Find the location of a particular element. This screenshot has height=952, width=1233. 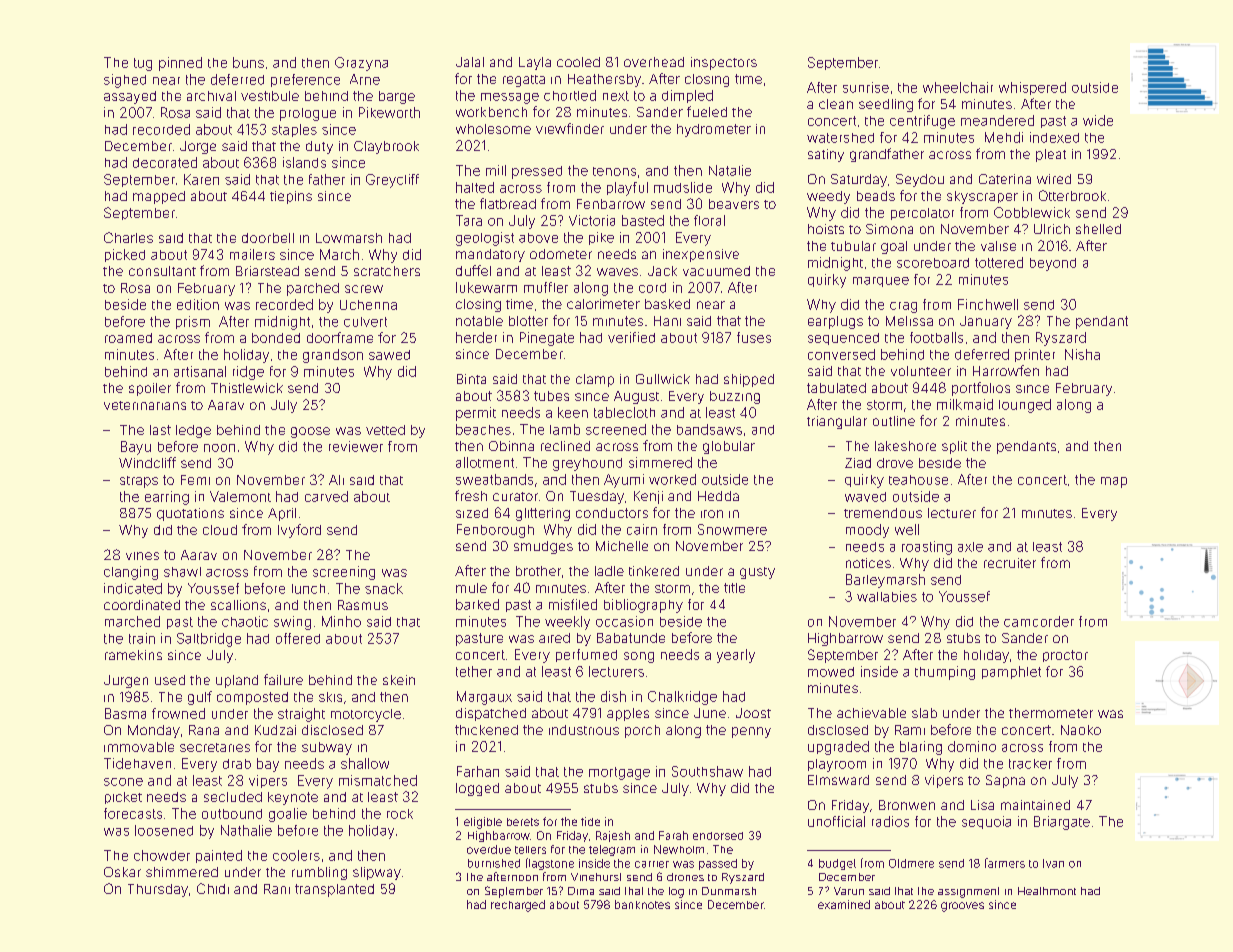

recruiter is located at coordinates (1010, 563).
